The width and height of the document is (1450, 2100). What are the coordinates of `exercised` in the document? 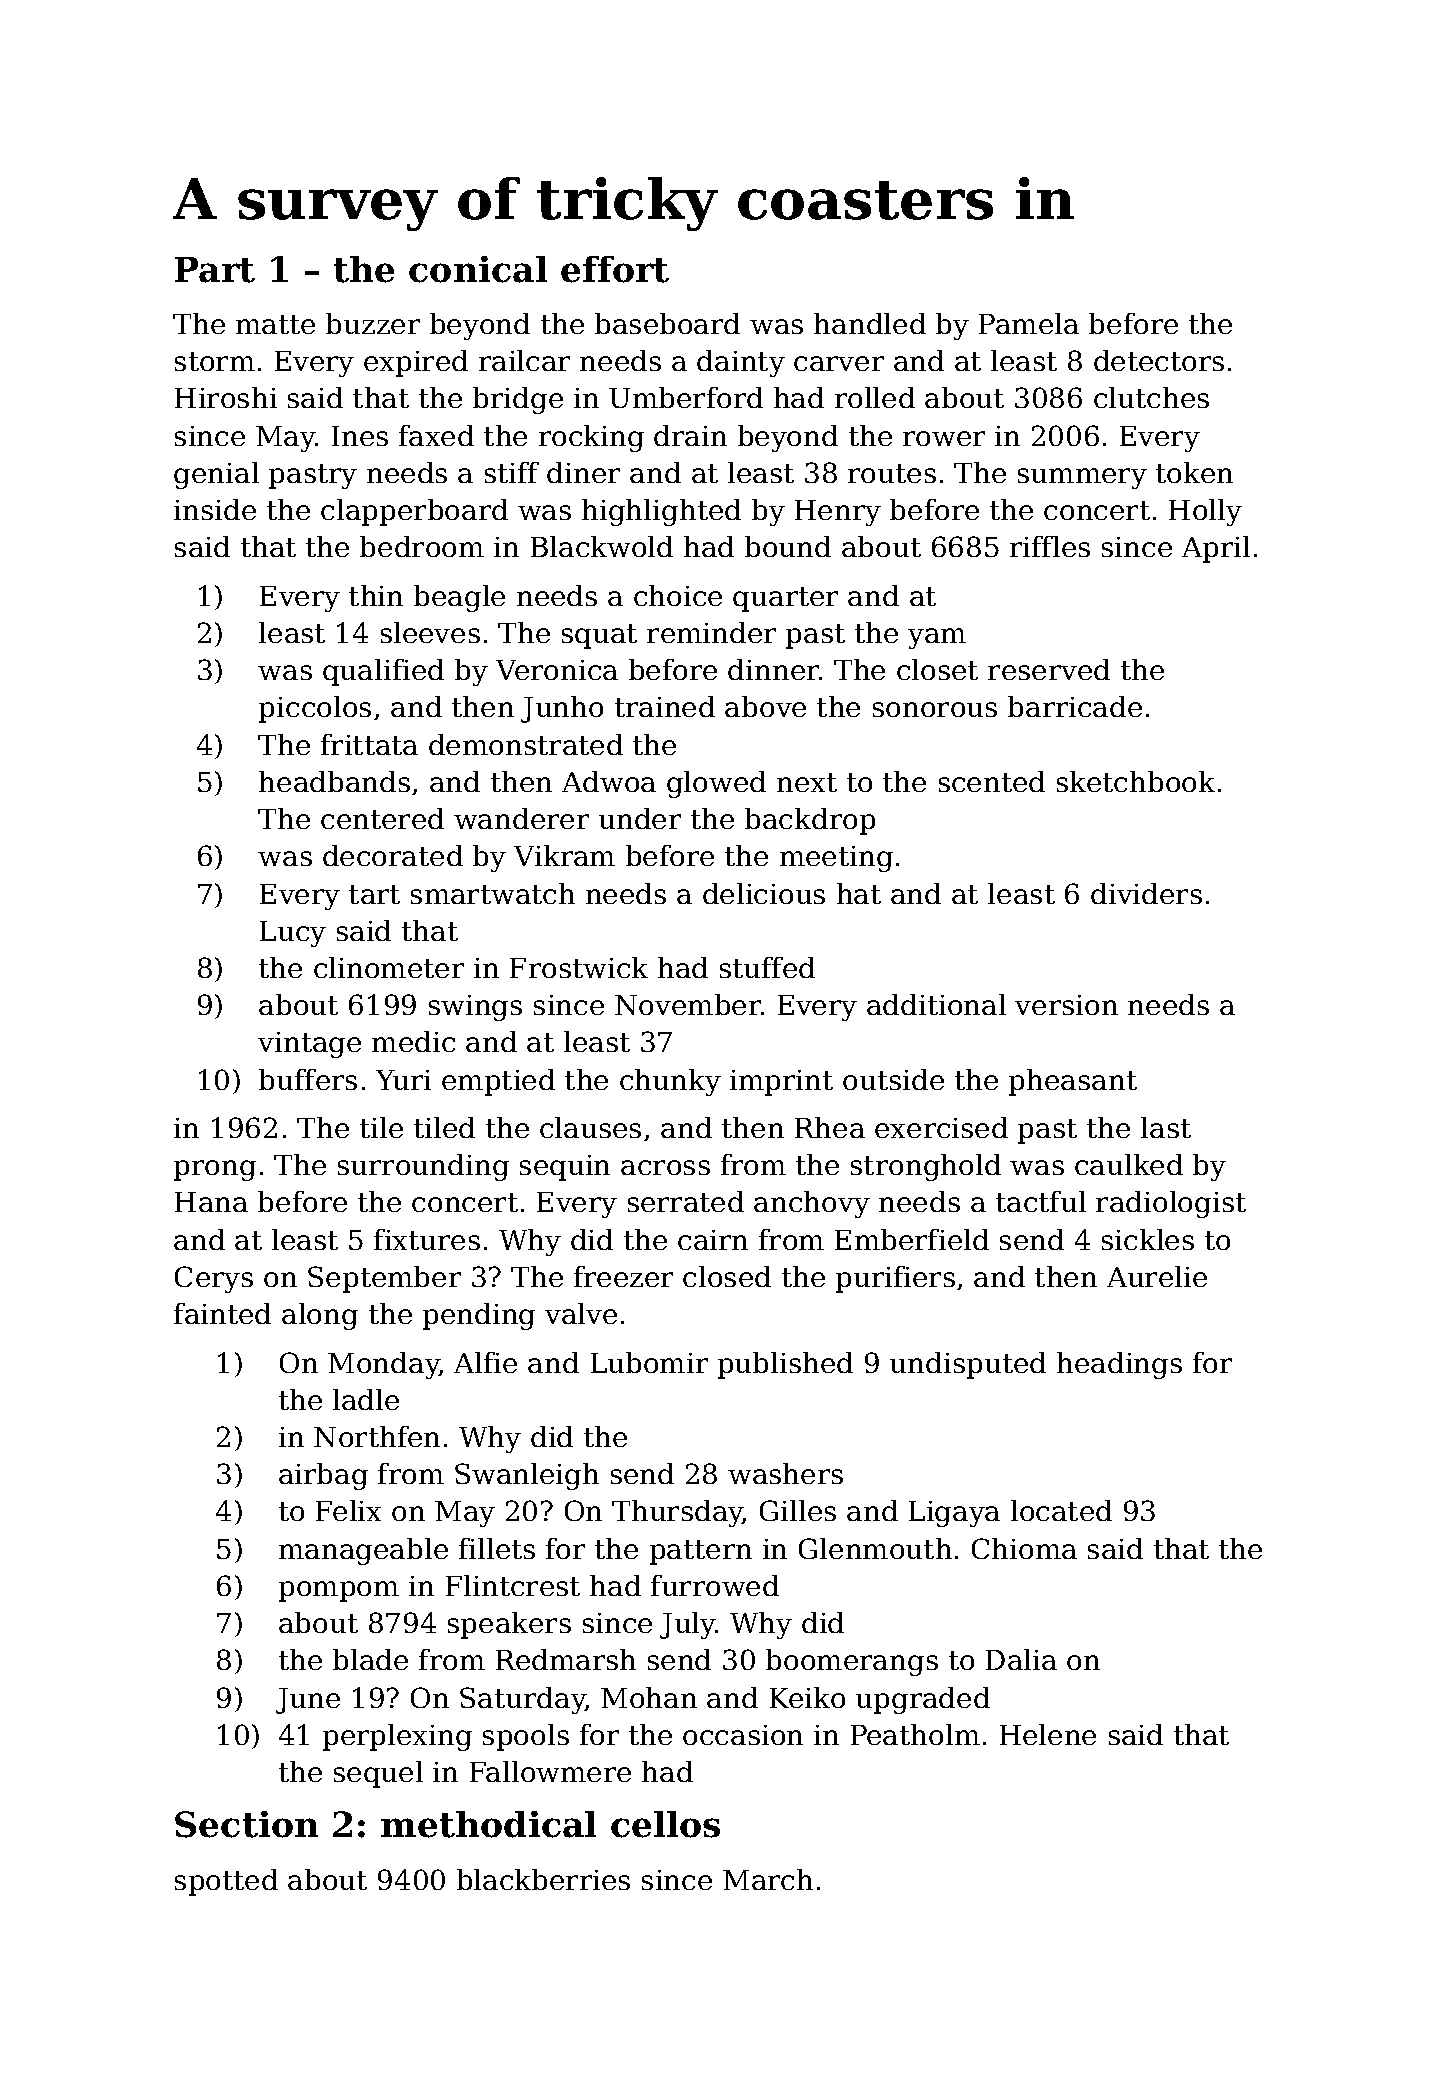 It's located at (941, 1127).
